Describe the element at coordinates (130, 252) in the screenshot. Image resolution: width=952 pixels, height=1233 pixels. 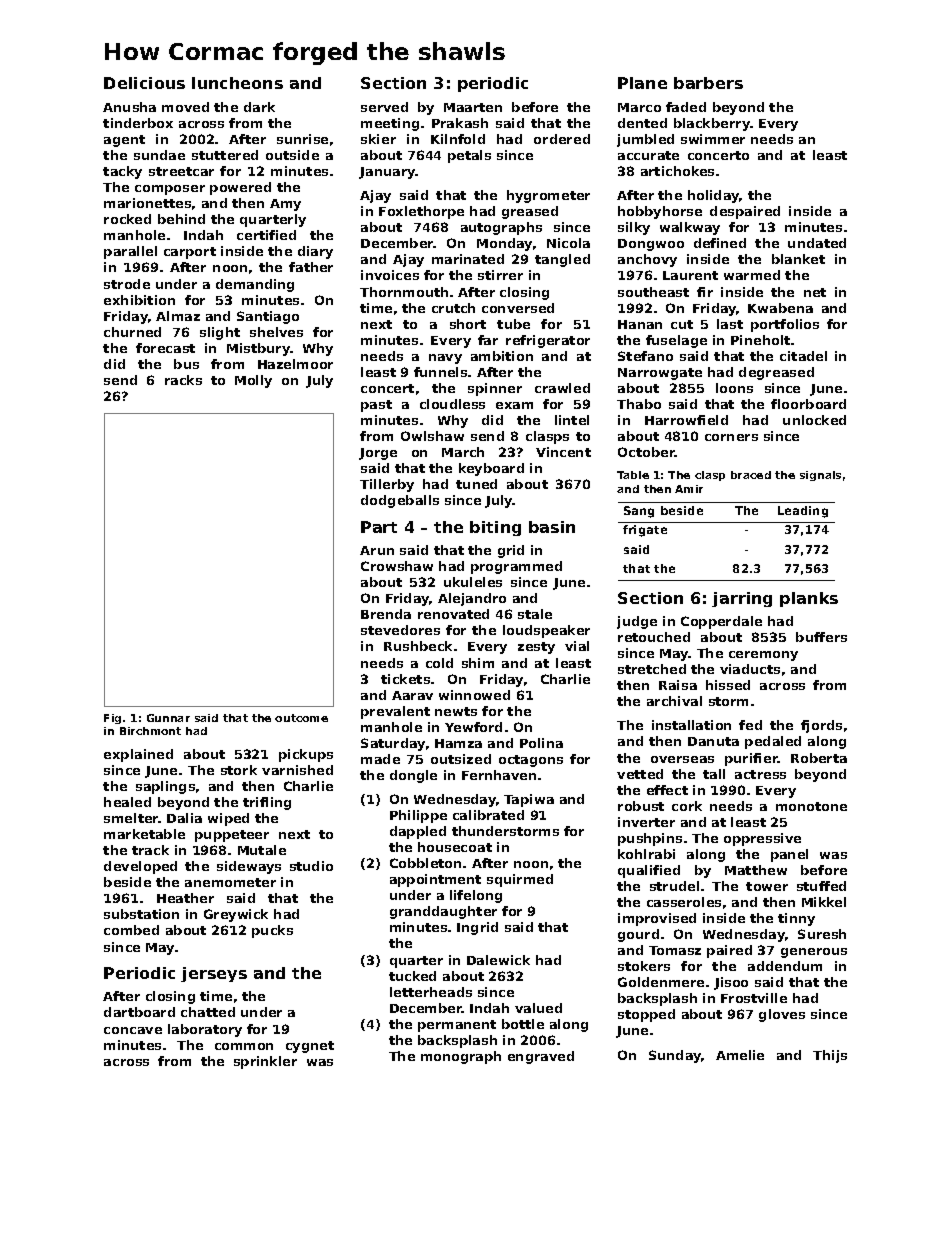
I see `parallel` at that location.
